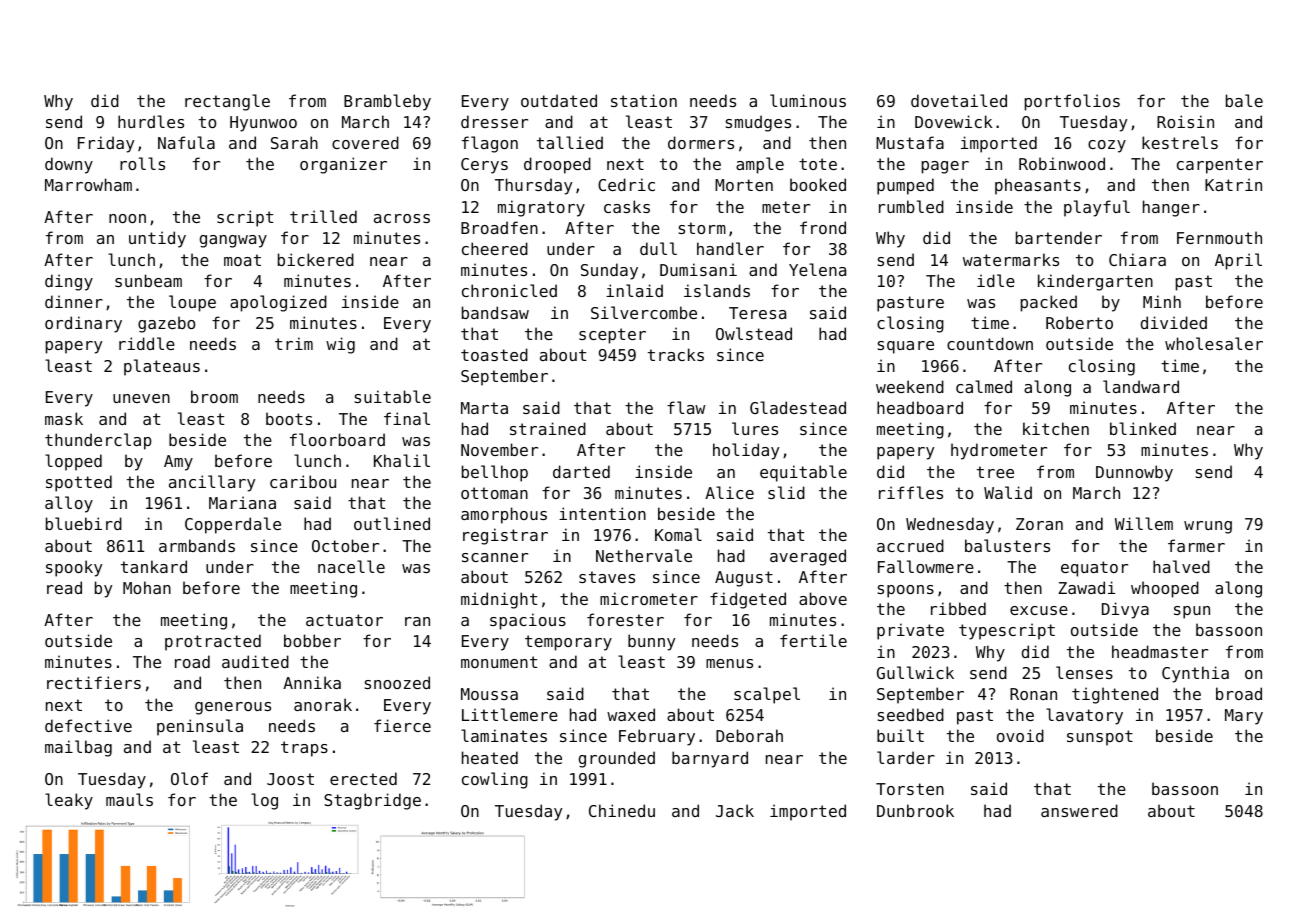 This screenshot has height=924, width=1308. Describe the element at coordinates (387, 102) in the screenshot. I see `Brambleby` at that location.
